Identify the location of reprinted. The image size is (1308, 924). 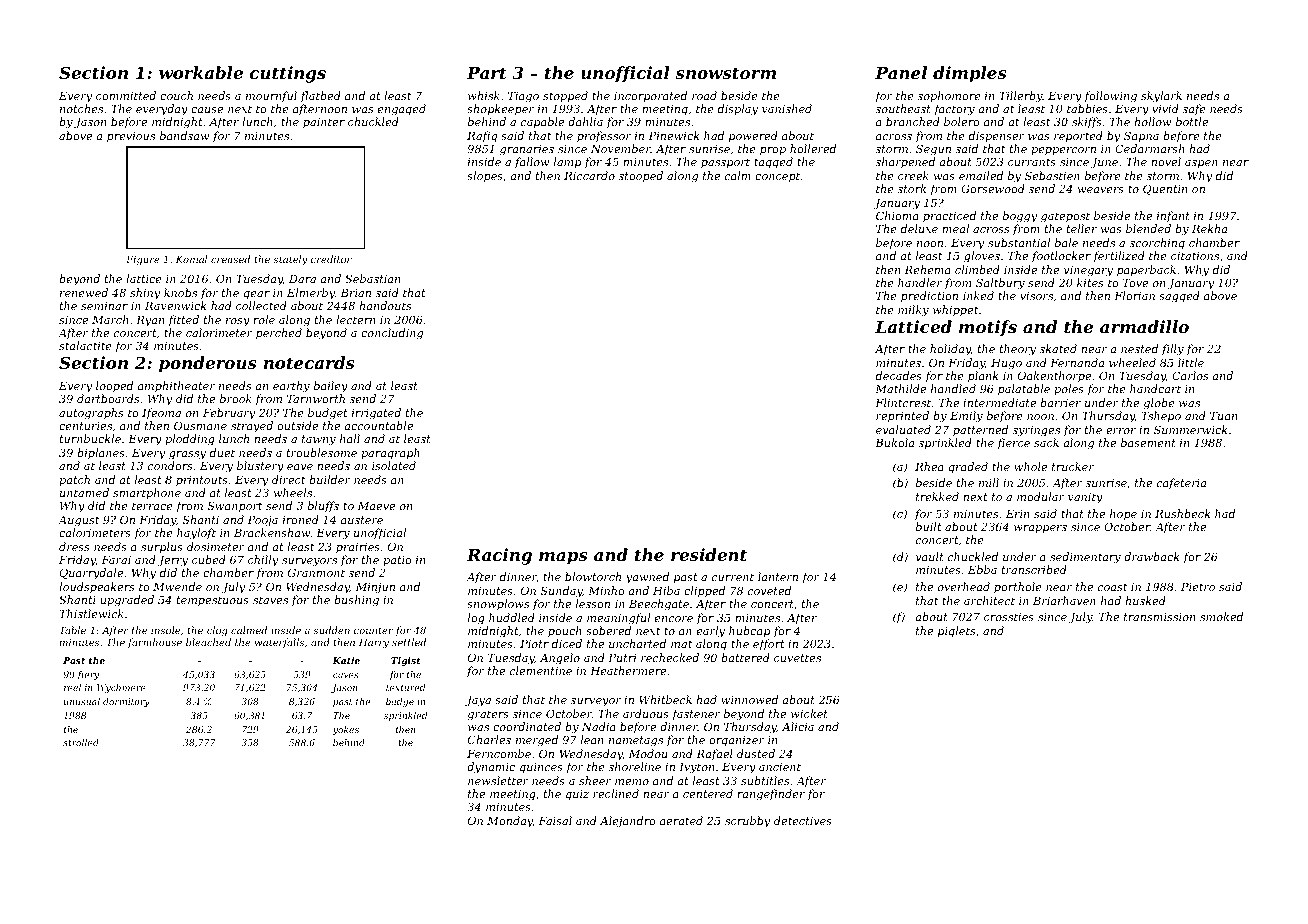
(902, 417).
